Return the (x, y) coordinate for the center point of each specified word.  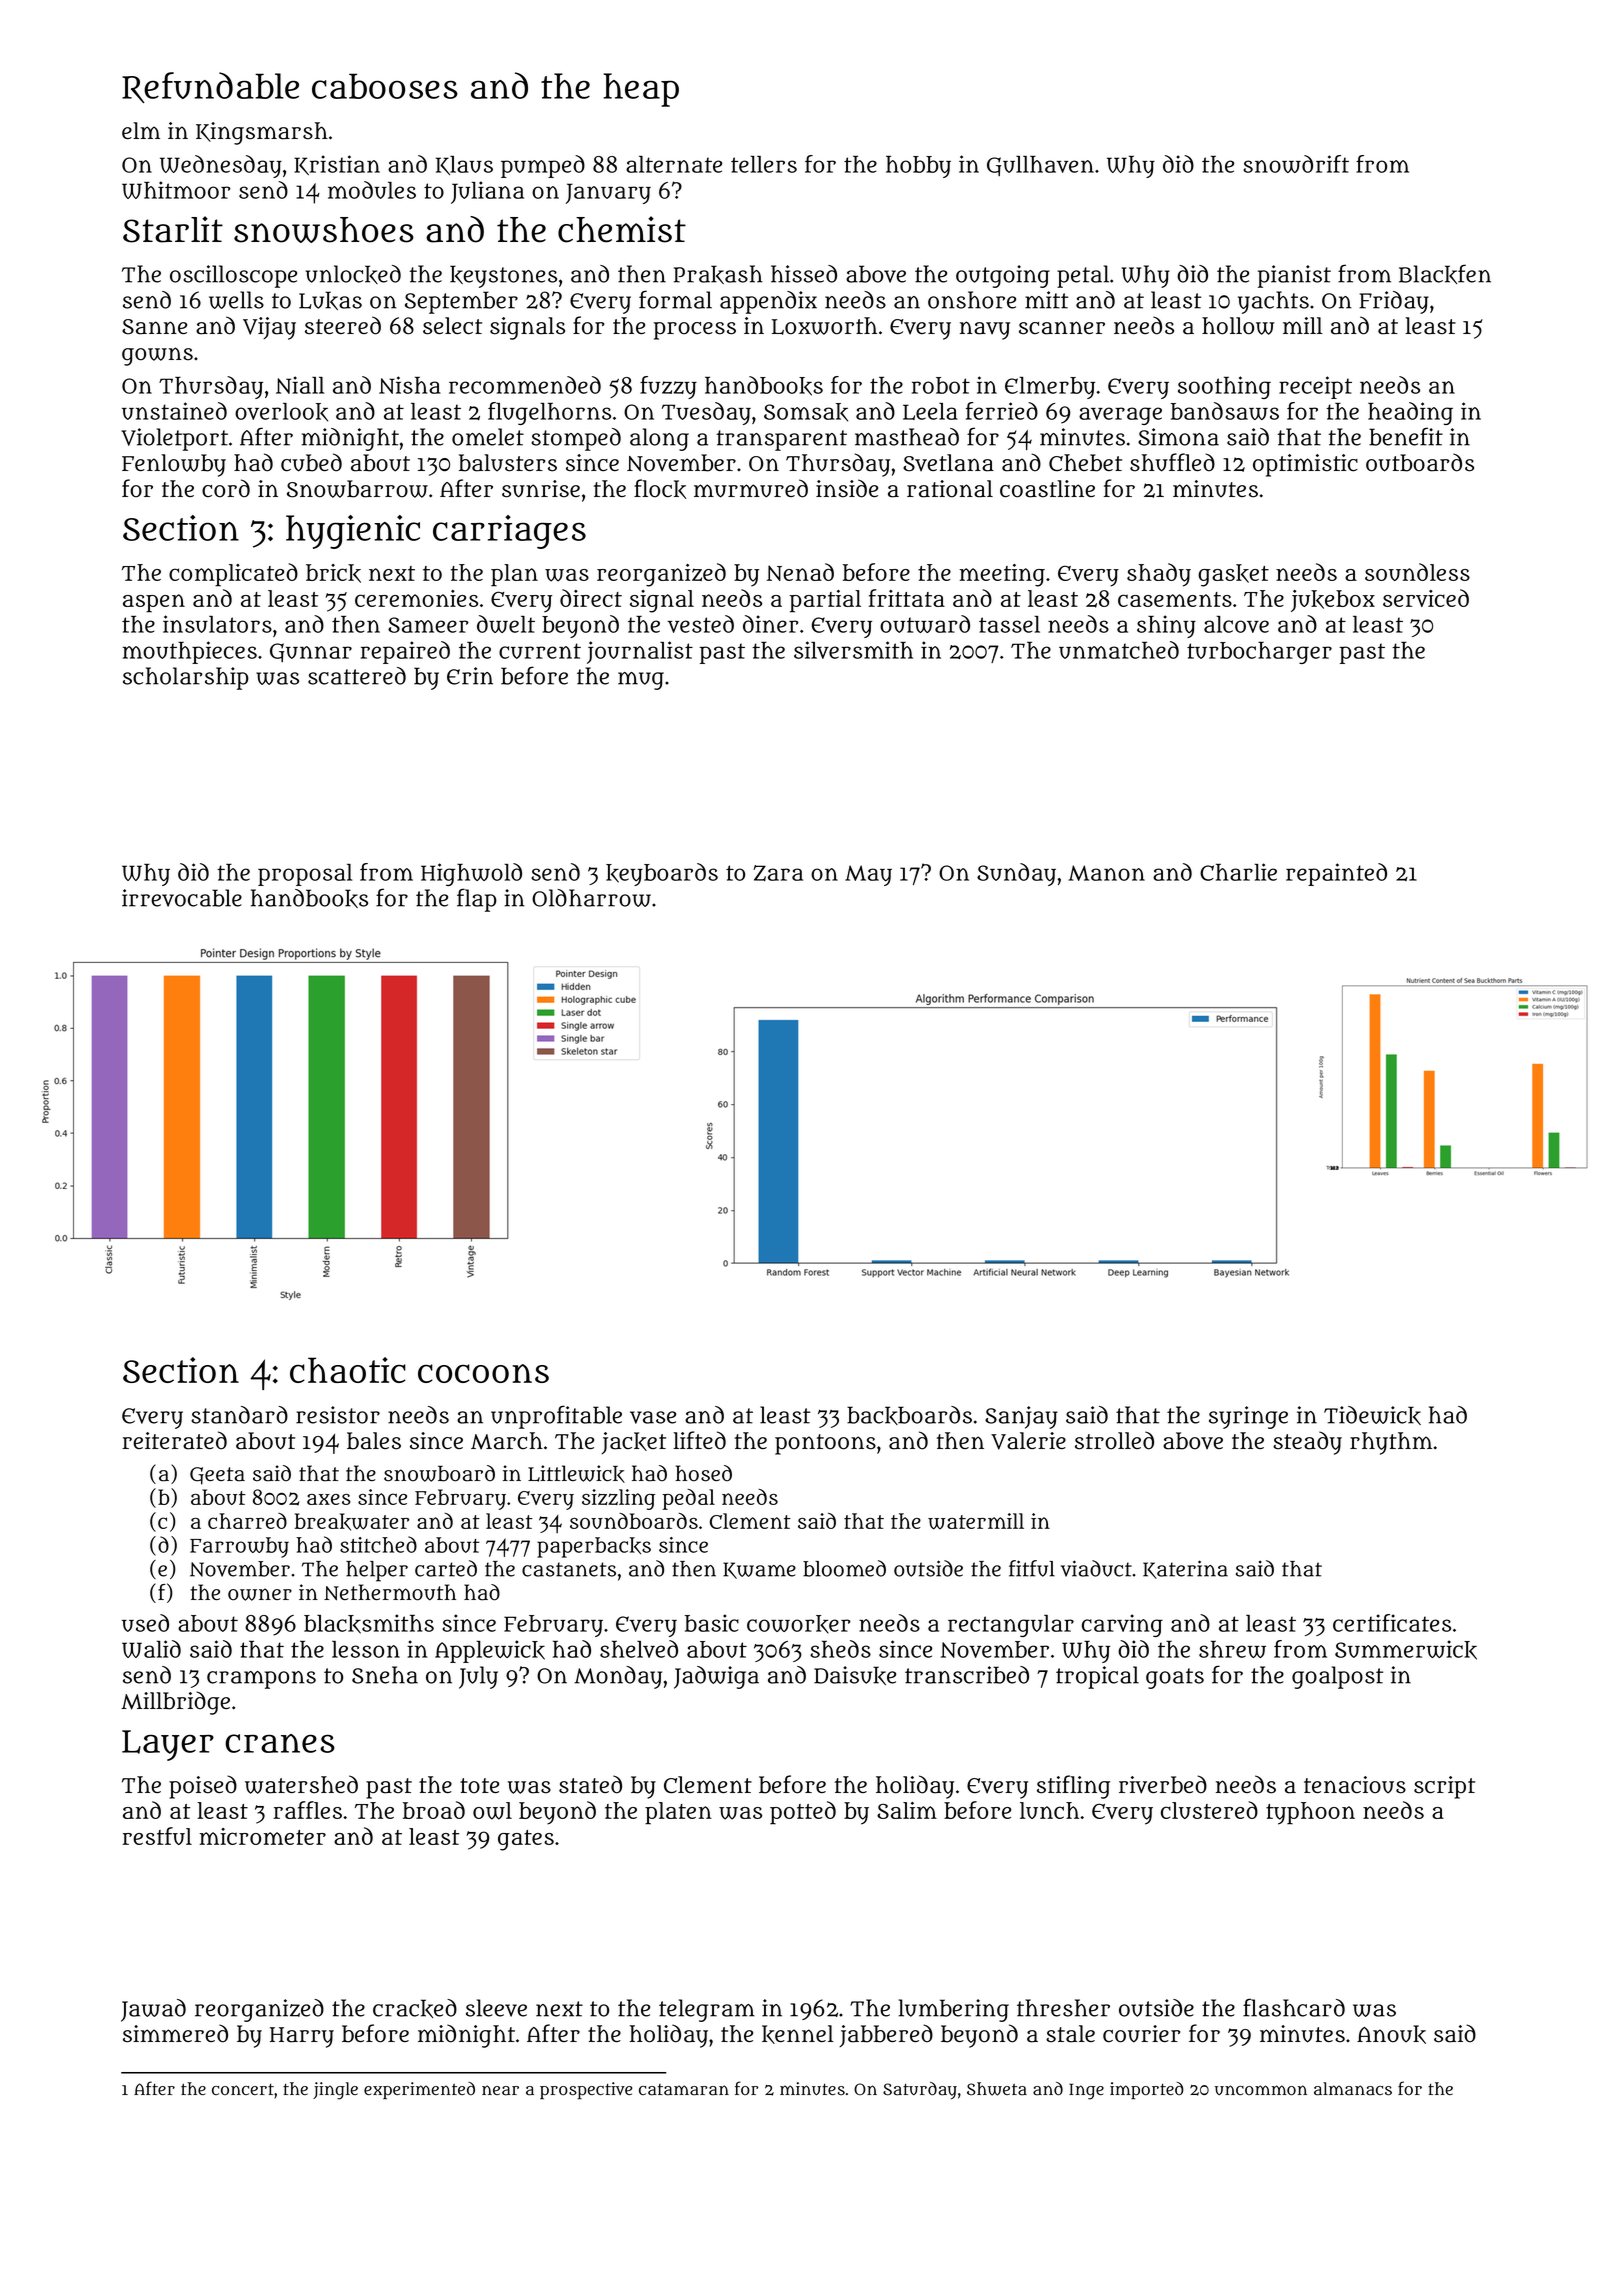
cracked (415, 2008)
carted (446, 1568)
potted (803, 1813)
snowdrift (1296, 164)
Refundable (210, 87)
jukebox (1333, 601)
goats (1175, 1678)
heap (641, 90)
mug (641, 681)
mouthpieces (190, 652)
